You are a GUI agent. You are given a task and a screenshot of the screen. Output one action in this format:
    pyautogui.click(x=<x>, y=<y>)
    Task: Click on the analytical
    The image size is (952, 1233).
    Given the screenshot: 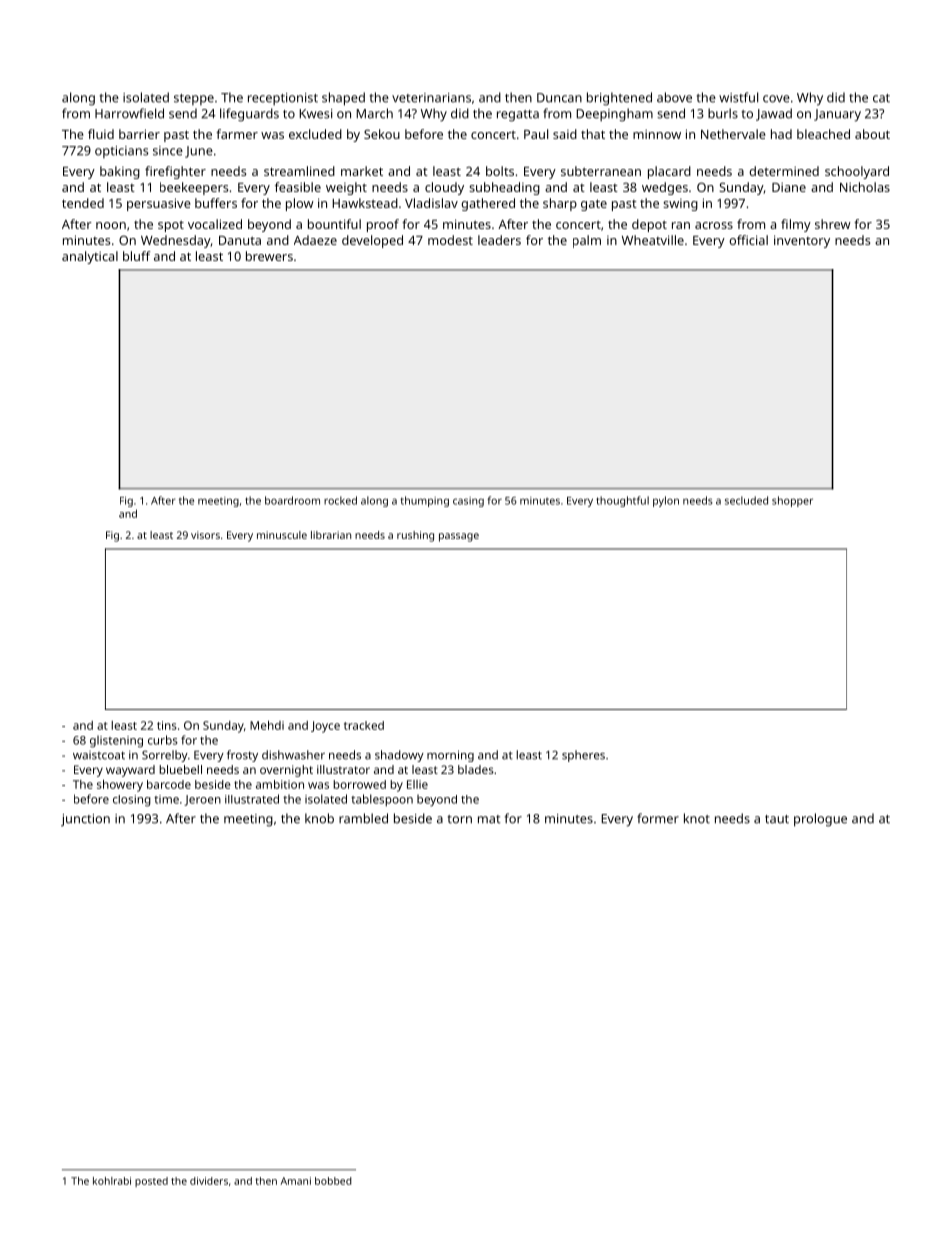 What is the action you would take?
    pyautogui.click(x=90, y=257)
